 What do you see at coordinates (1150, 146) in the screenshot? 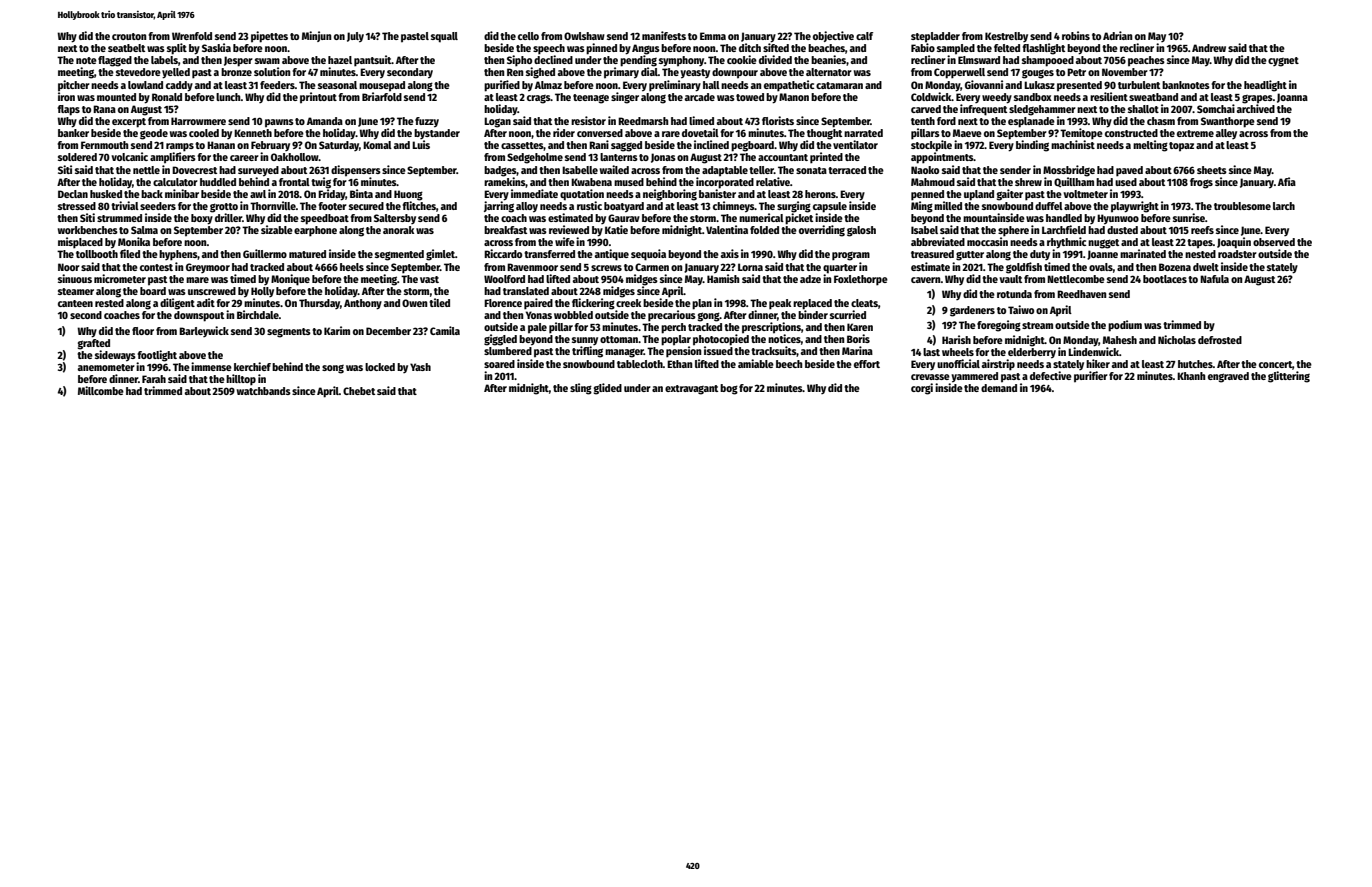
I see `melting` at bounding box center [1150, 146].
